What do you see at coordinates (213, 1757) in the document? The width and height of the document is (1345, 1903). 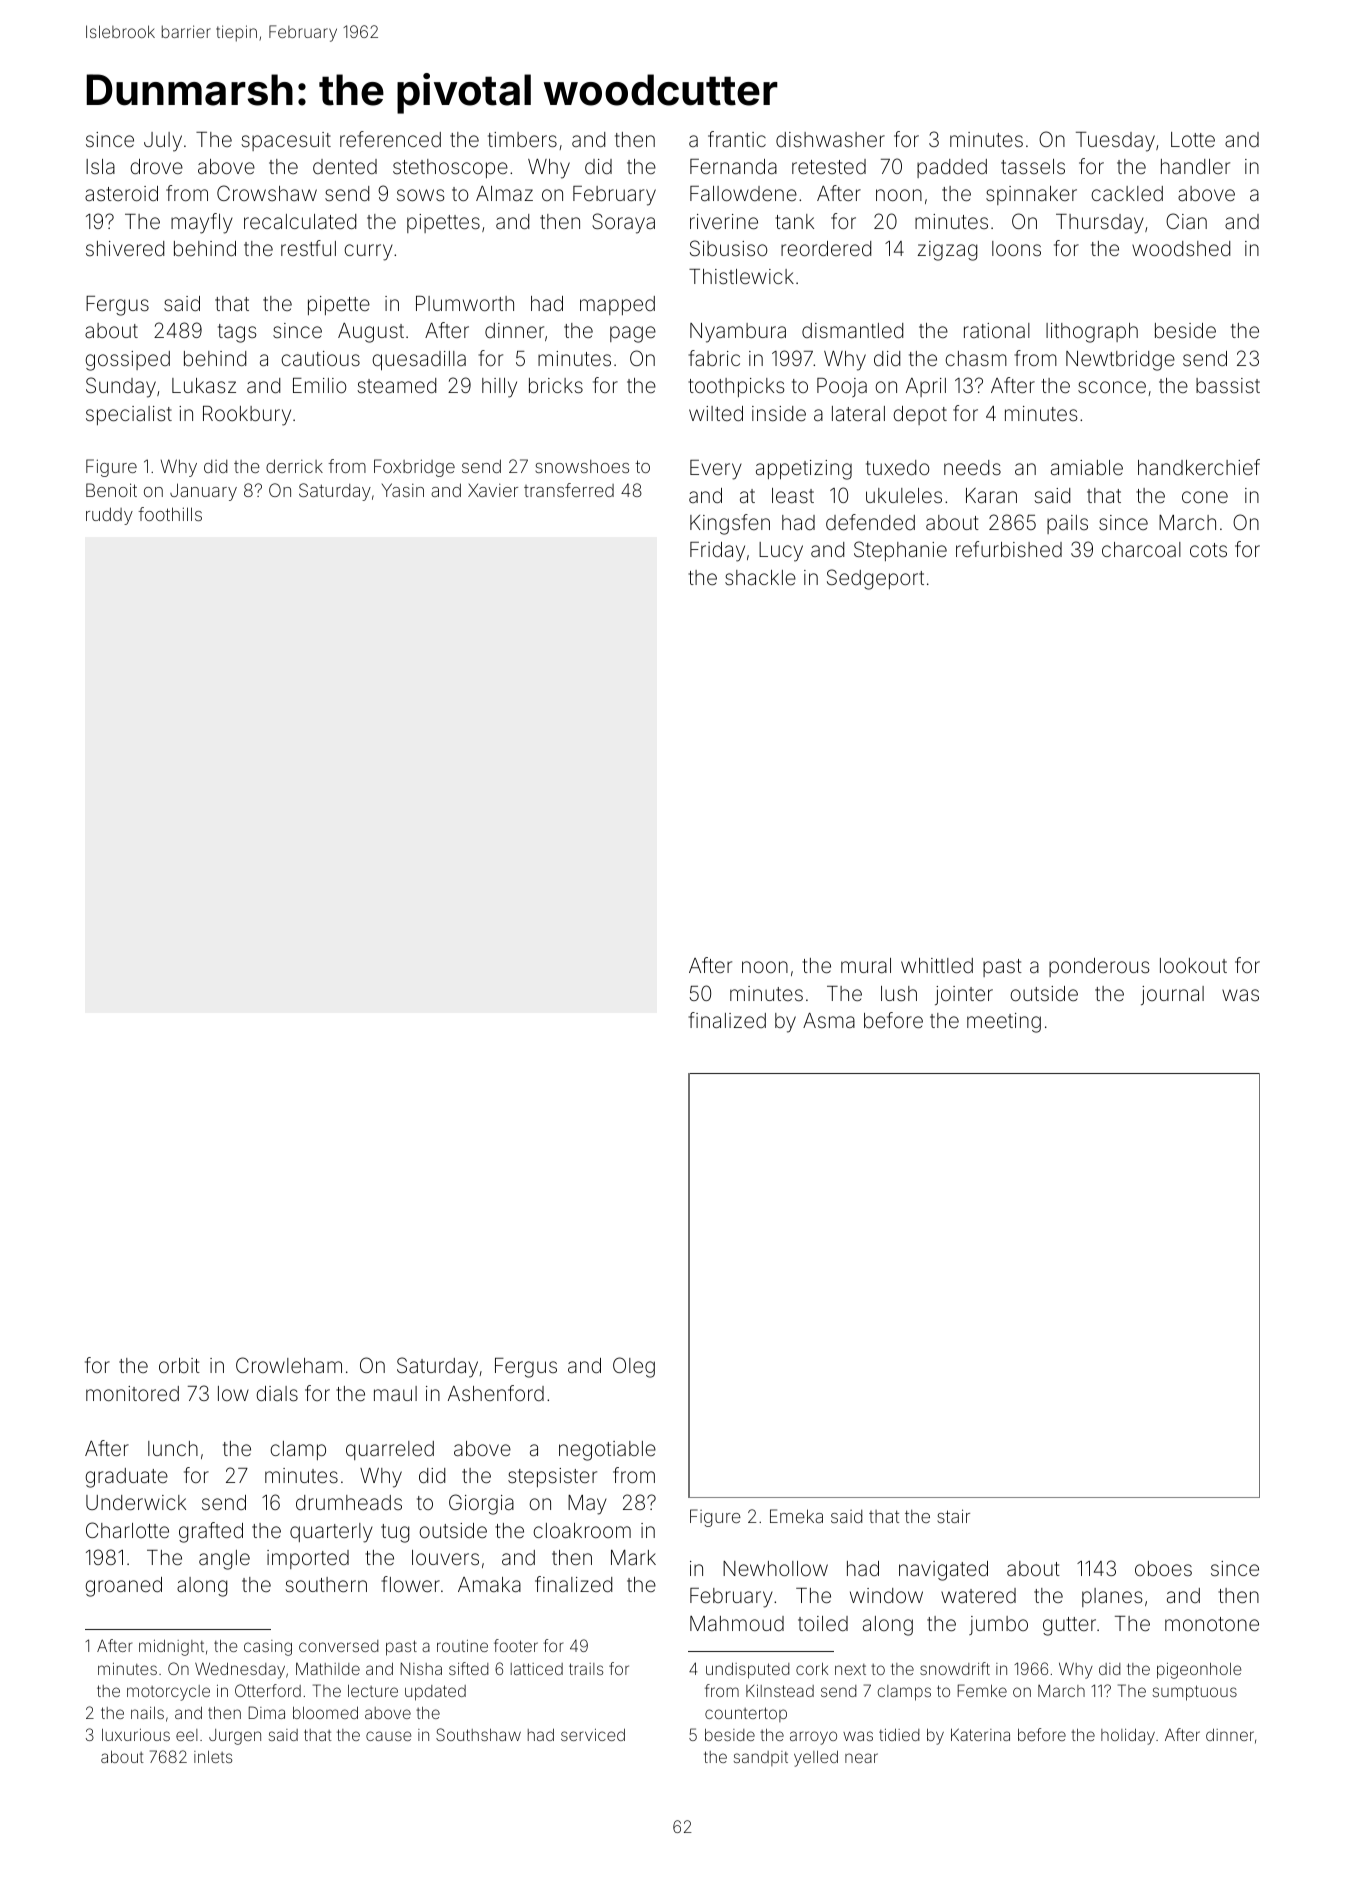 I see `inlets` at bounding box center [213, 1757].
